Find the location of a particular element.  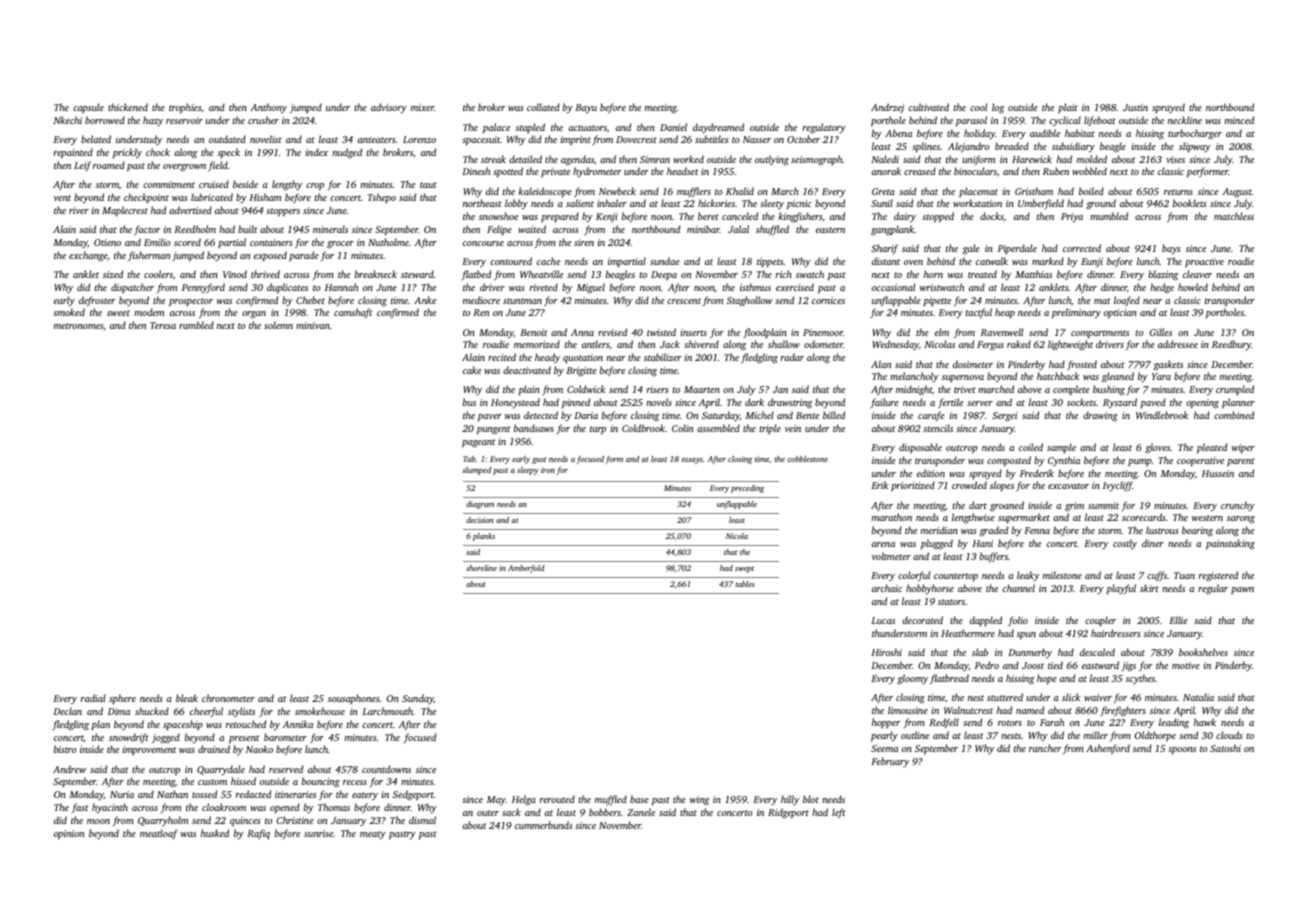

molded is located at coordinates (1092, 159).
